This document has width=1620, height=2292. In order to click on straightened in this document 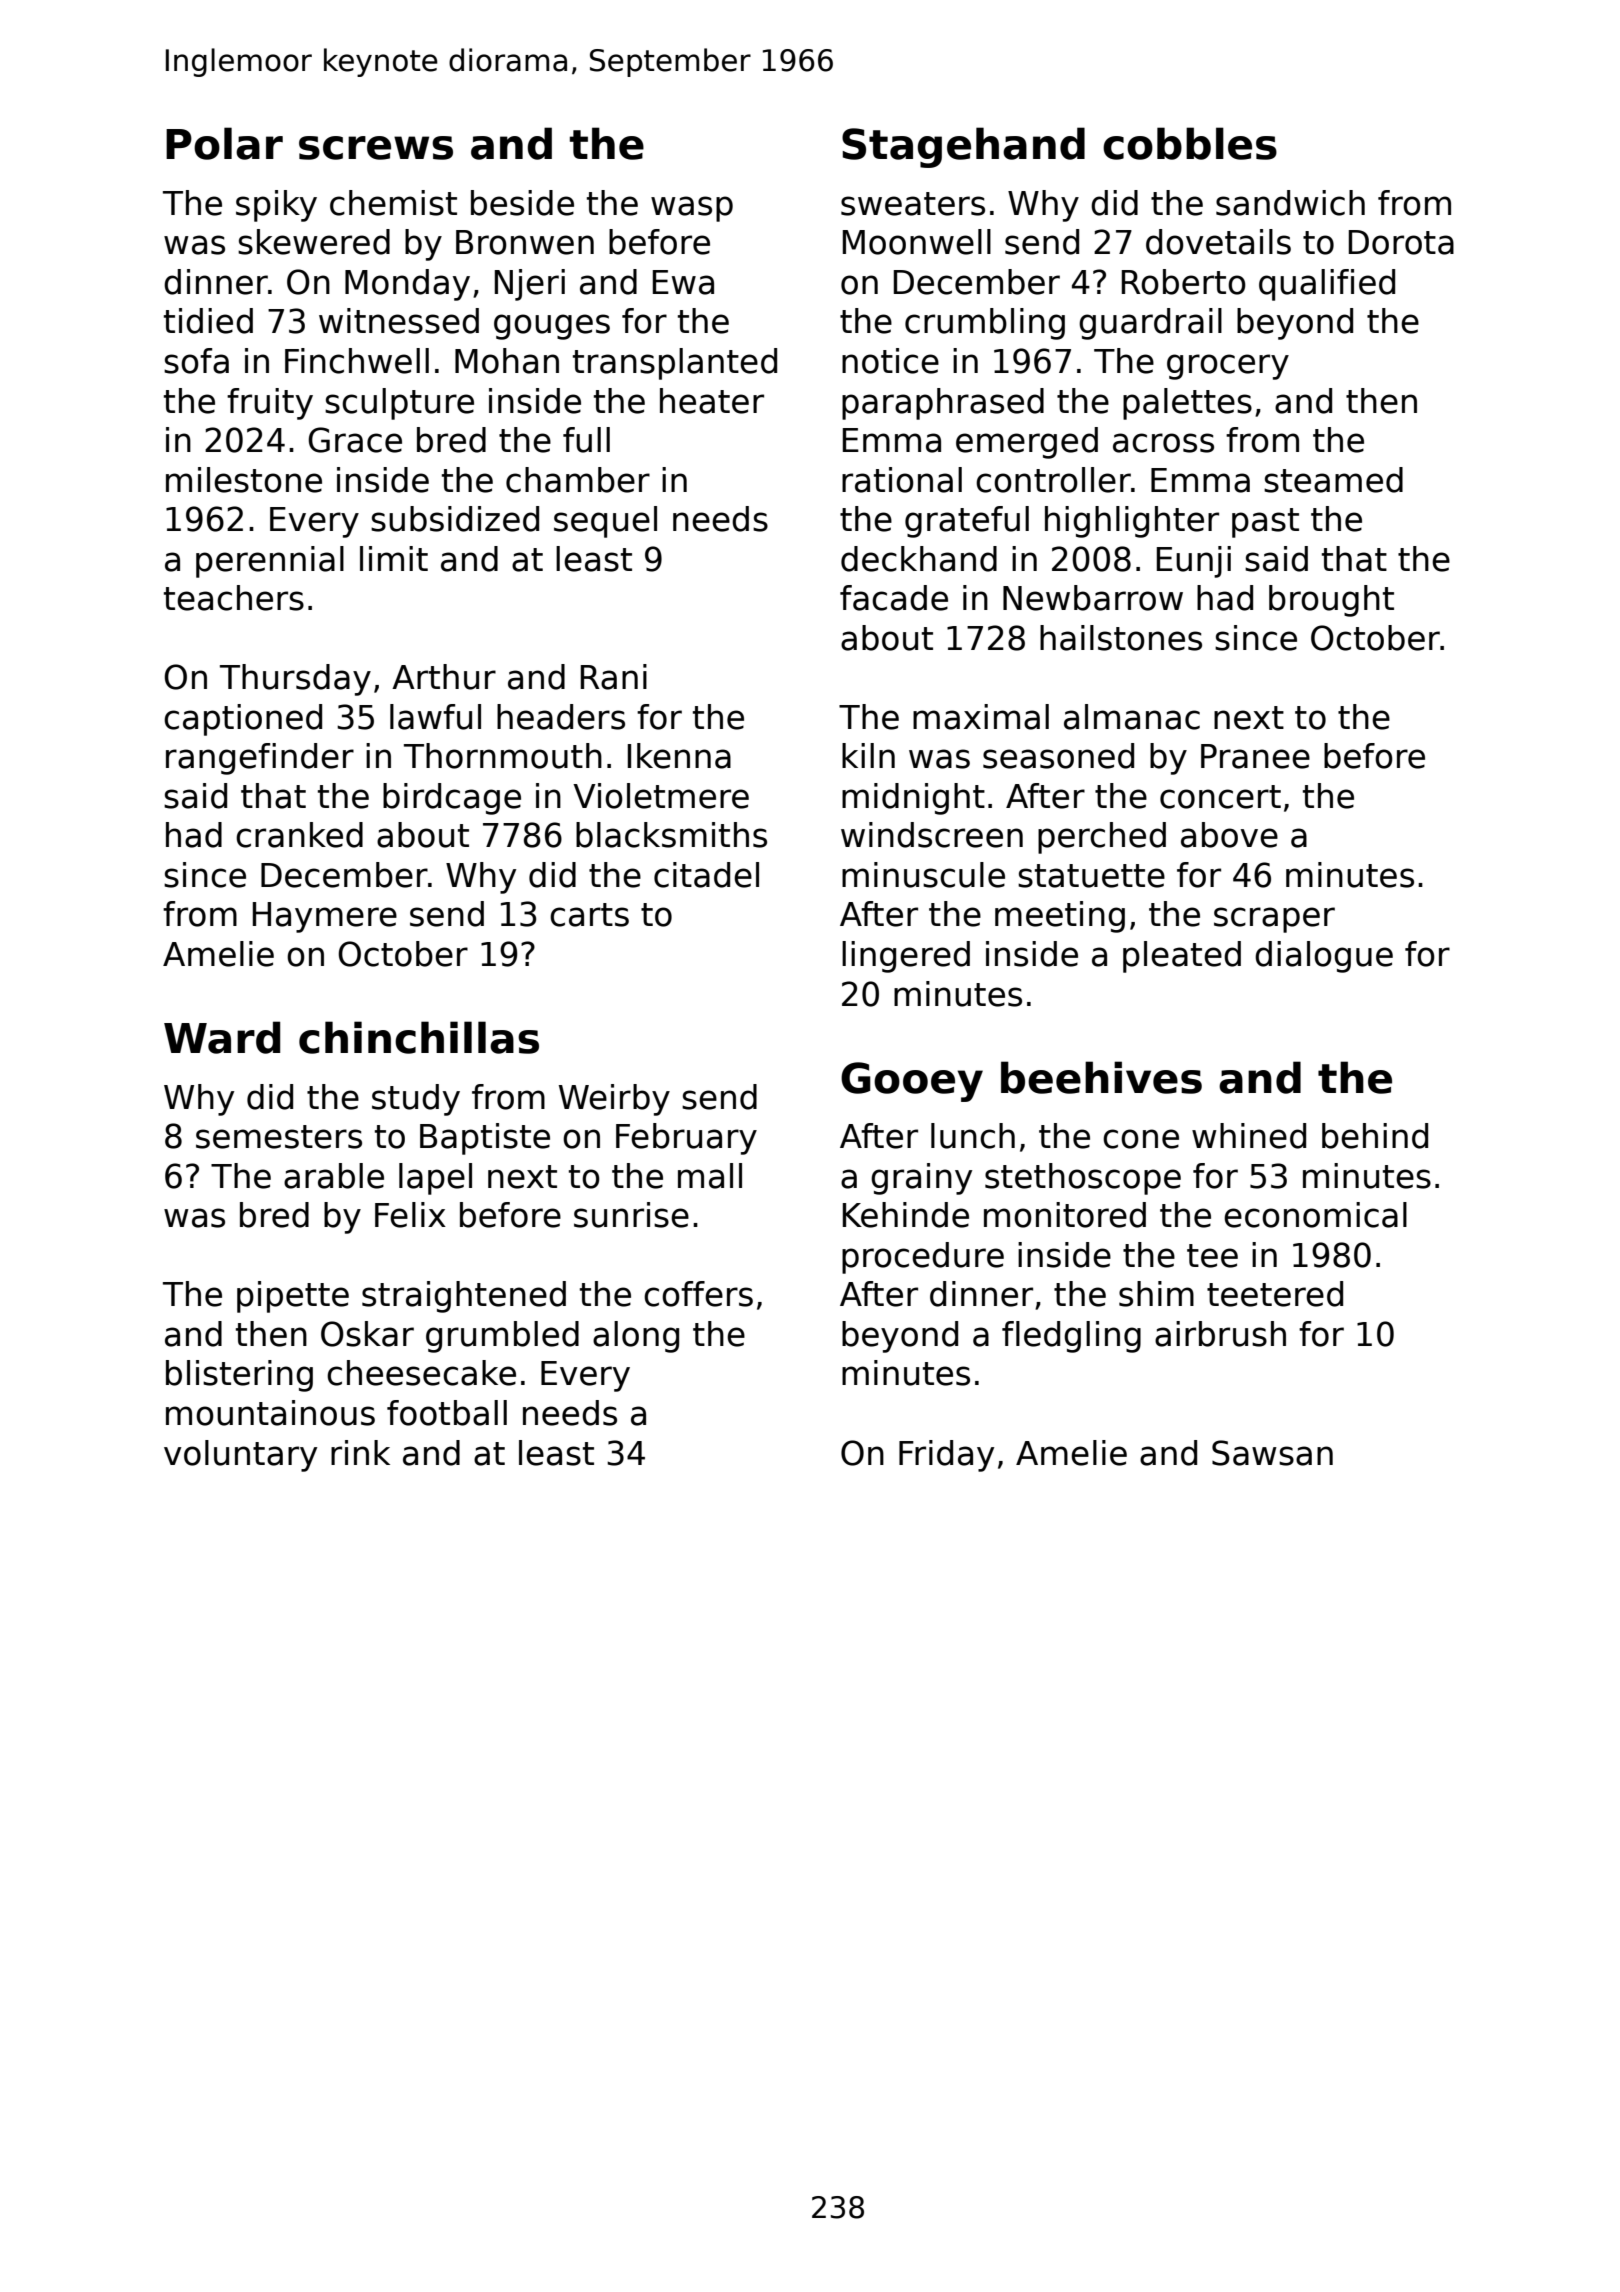, I will do `click(464, 1297)`.
